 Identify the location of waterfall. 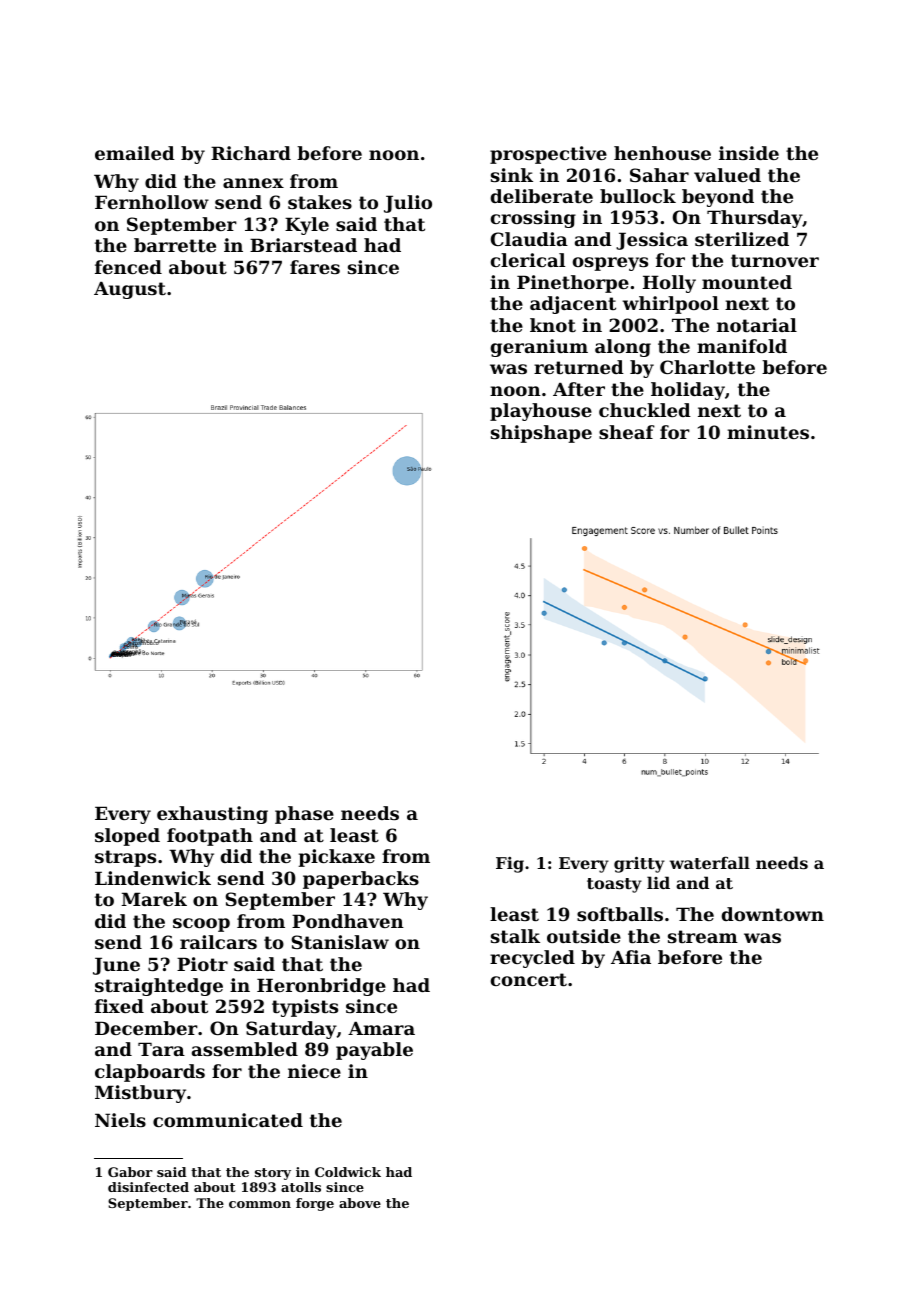
(710, 862).
